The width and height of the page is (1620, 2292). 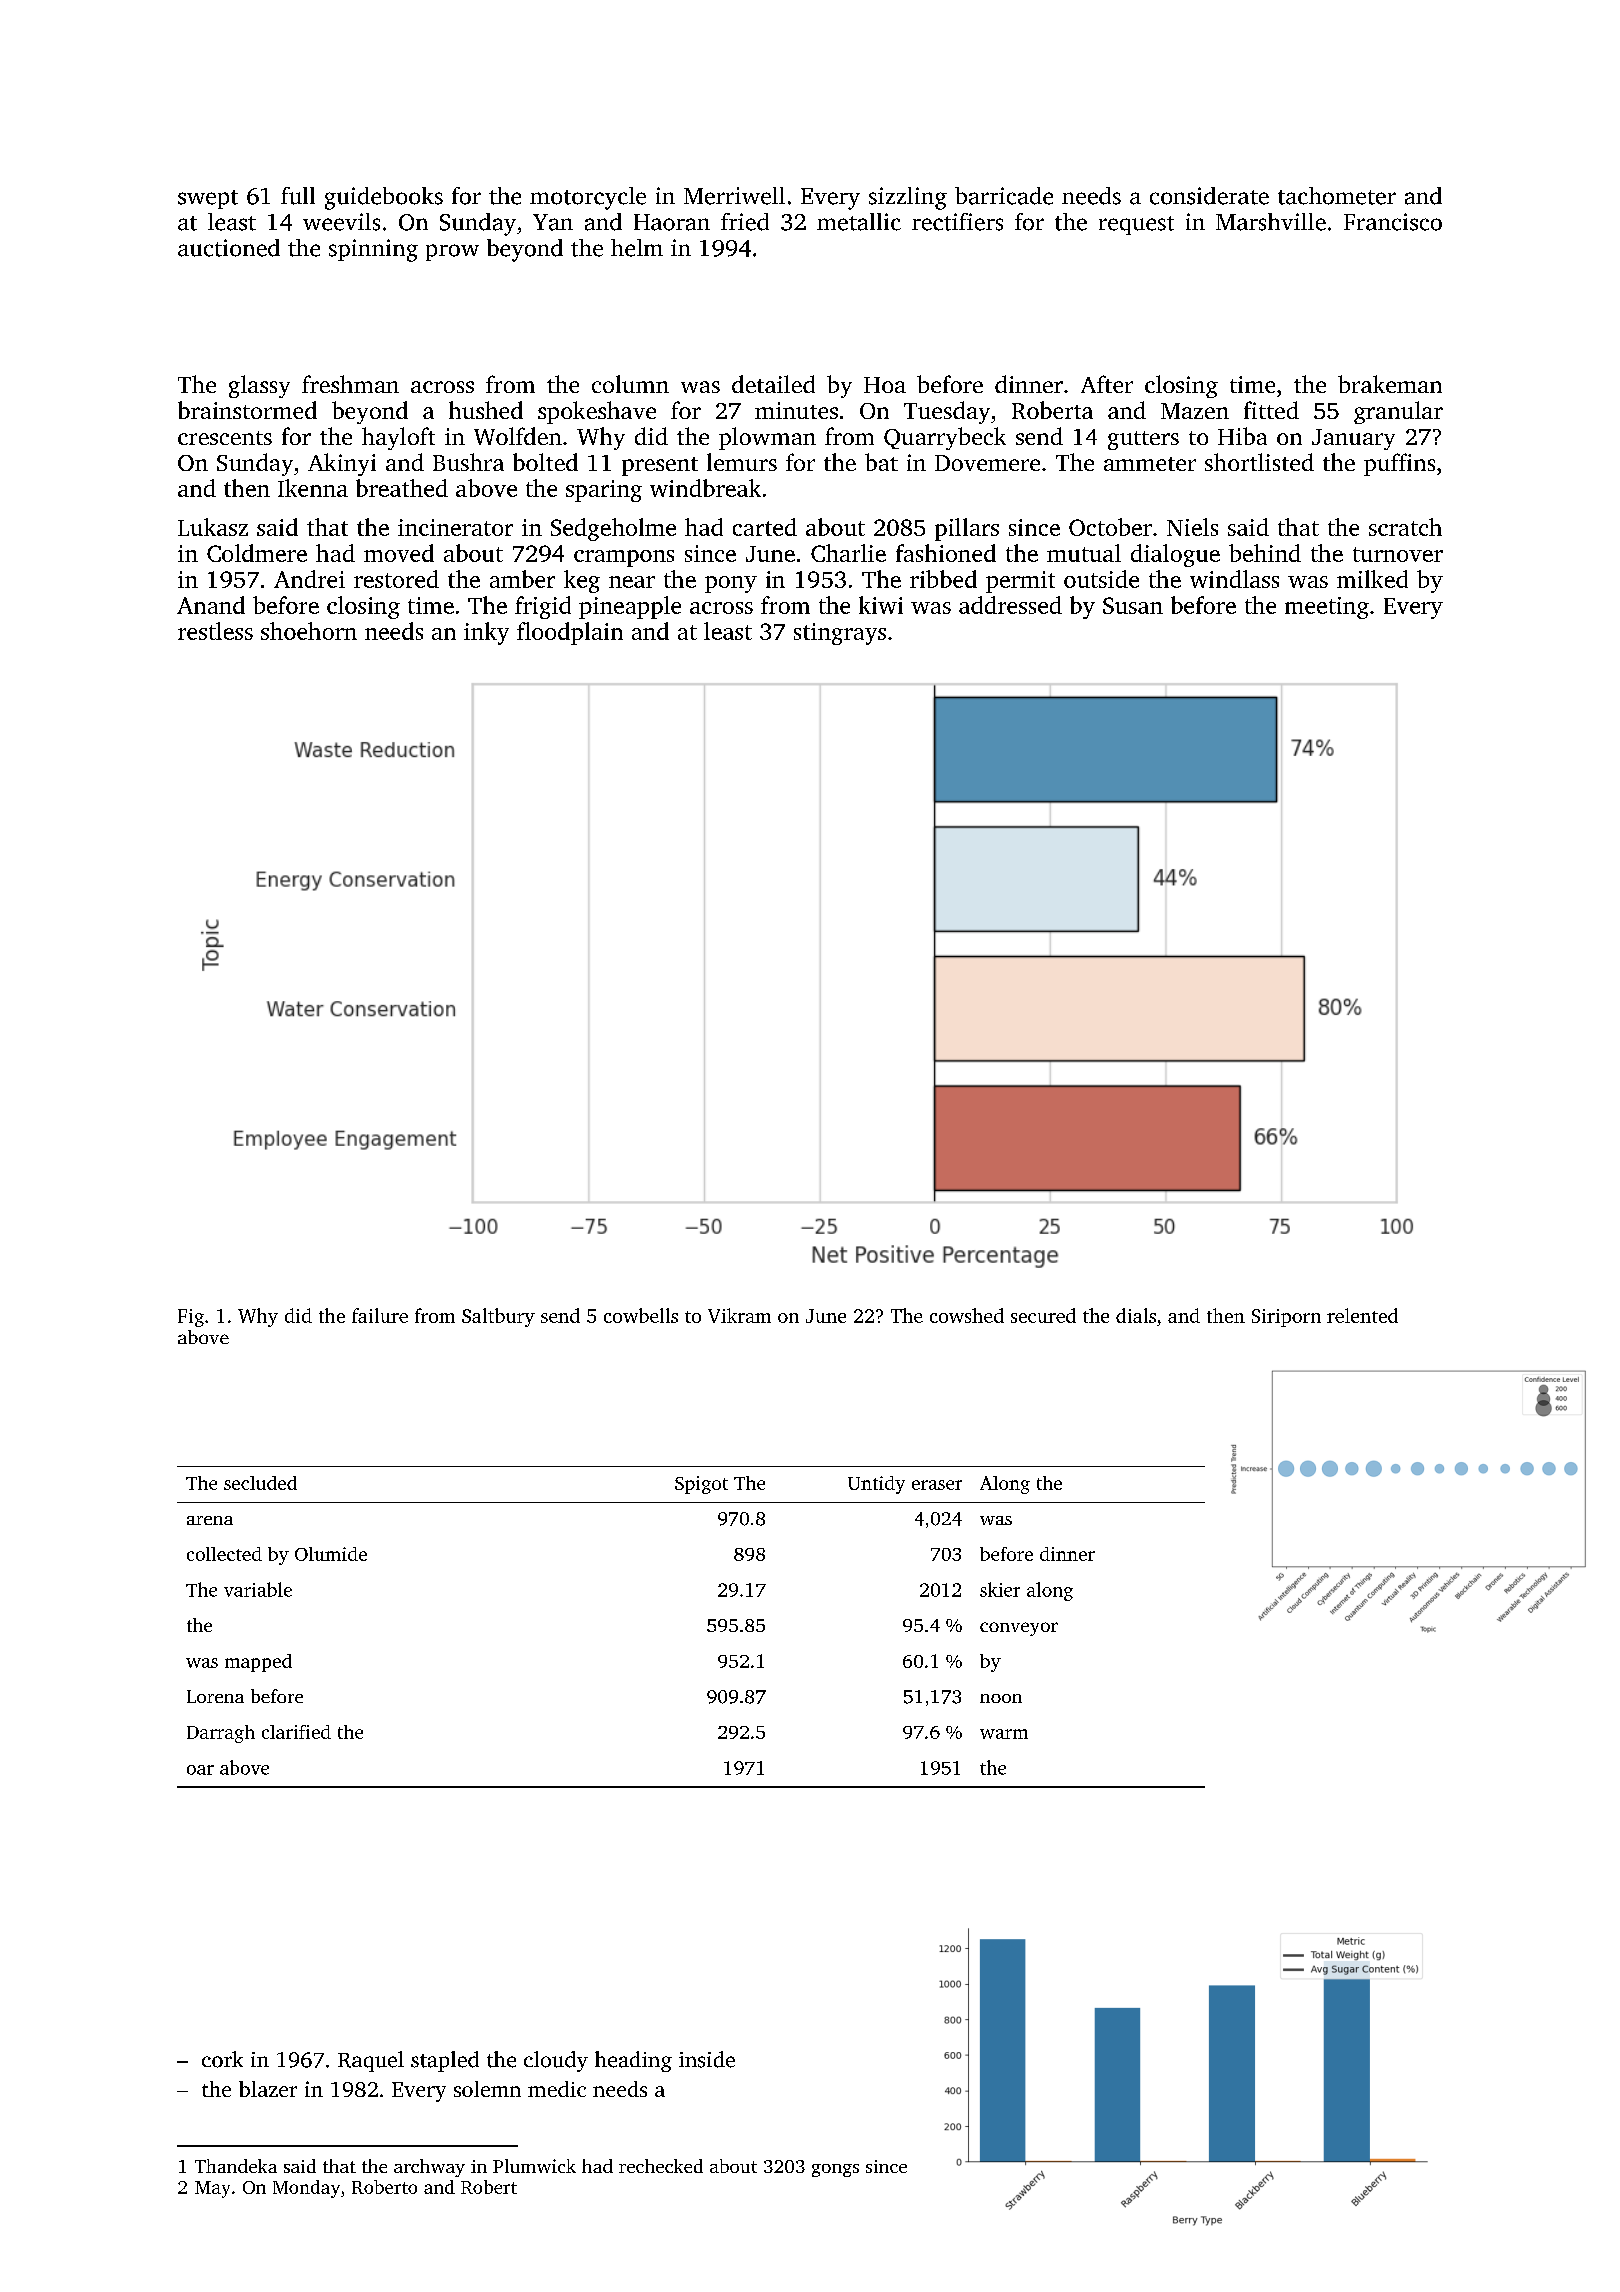 I want to click on rechecked, so click(x=661, y=2166).
